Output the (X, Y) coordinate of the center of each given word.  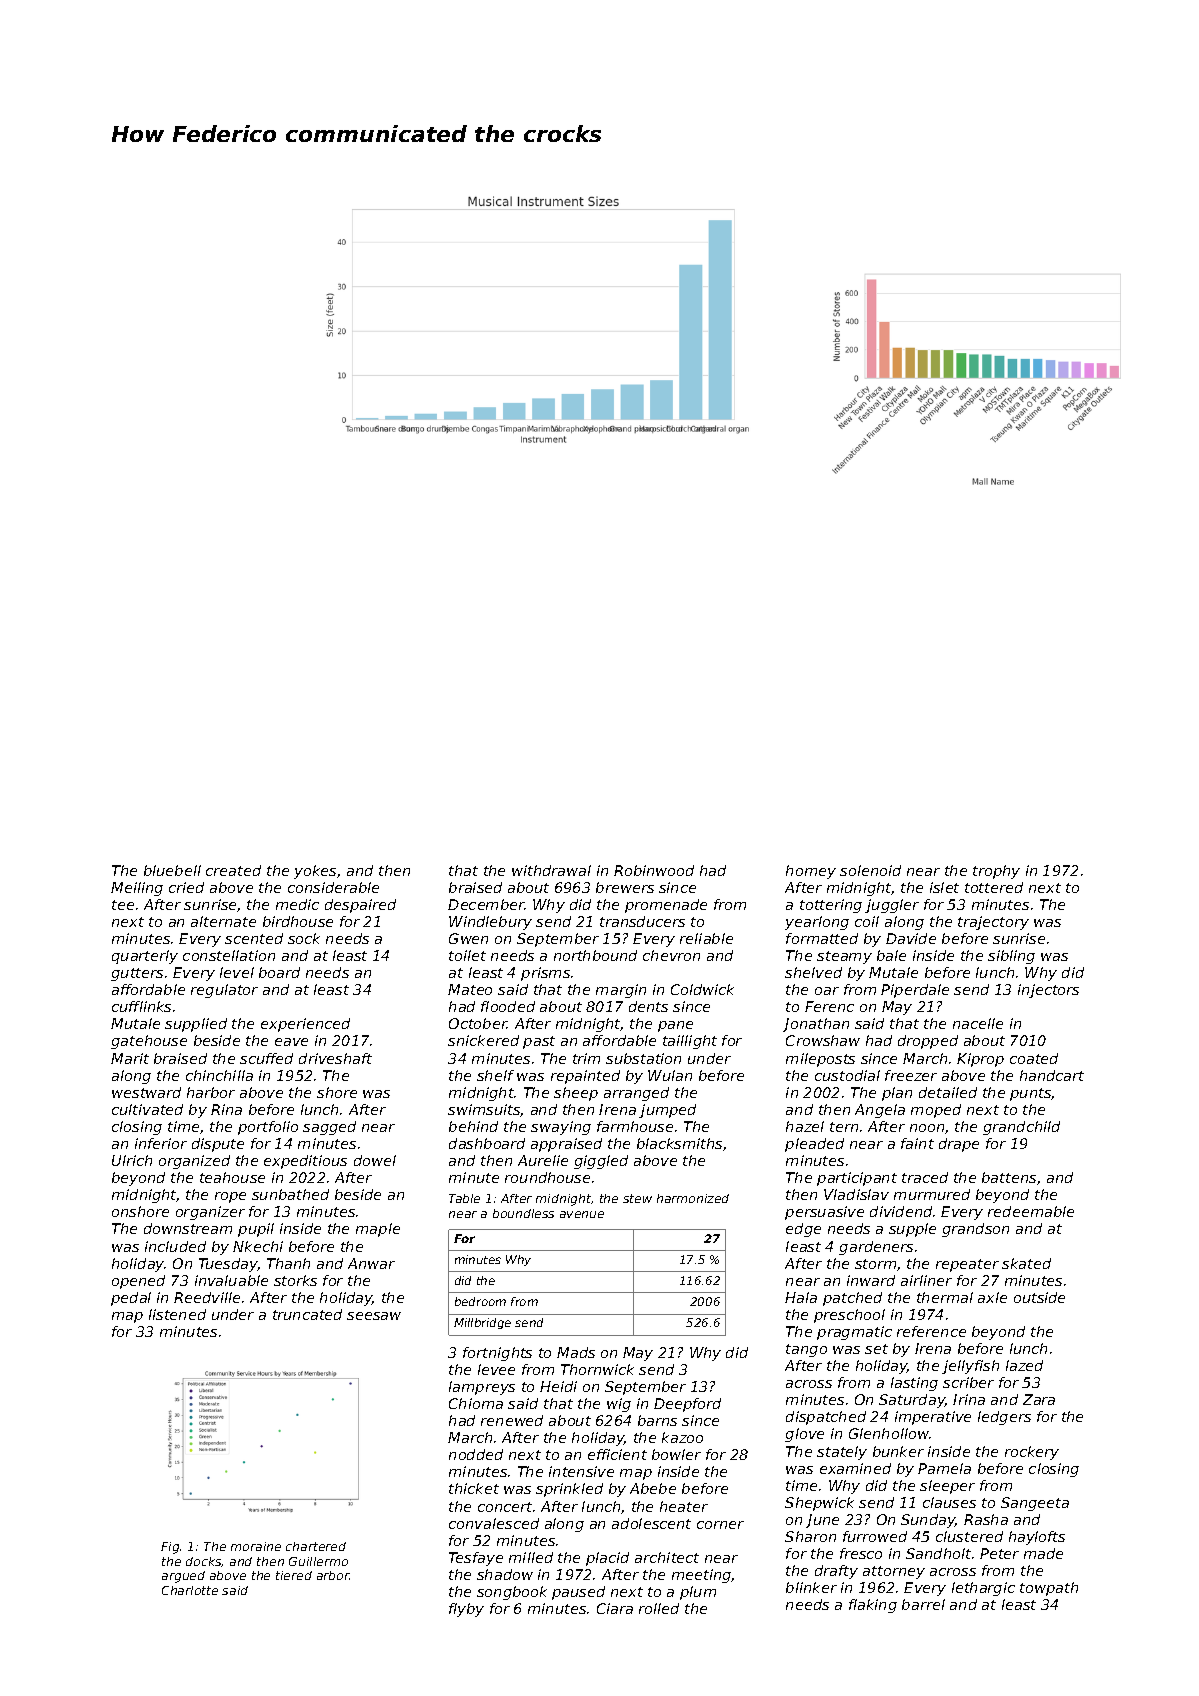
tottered (994, 887)
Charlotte (190, 1590)
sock (304, 938)
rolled (659, 1608)
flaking (873, 1606)
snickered (483, 1040)
